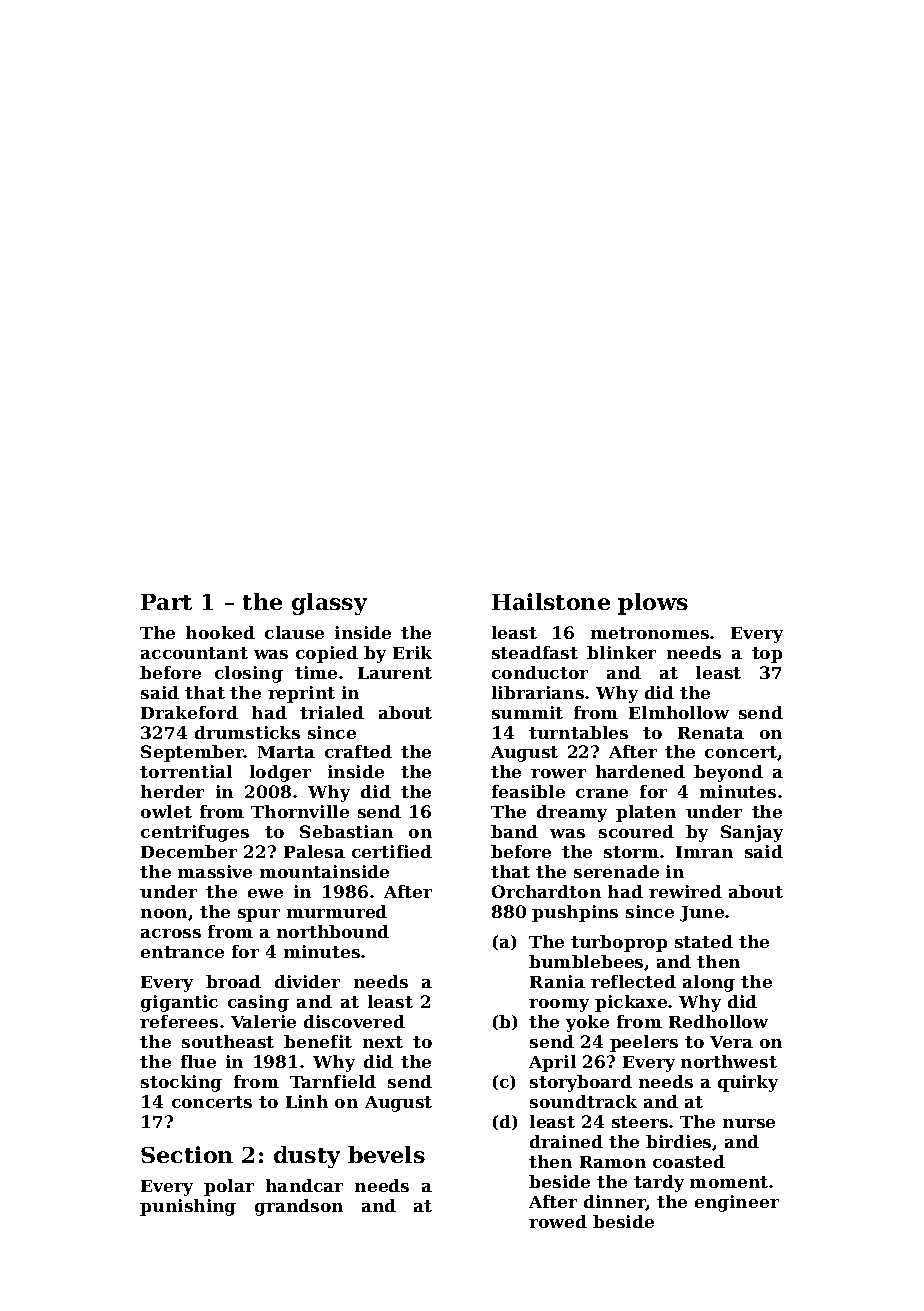 This screenshot has height=1311, width=924. I want to click on Elmhollow, so click(679, 712).
